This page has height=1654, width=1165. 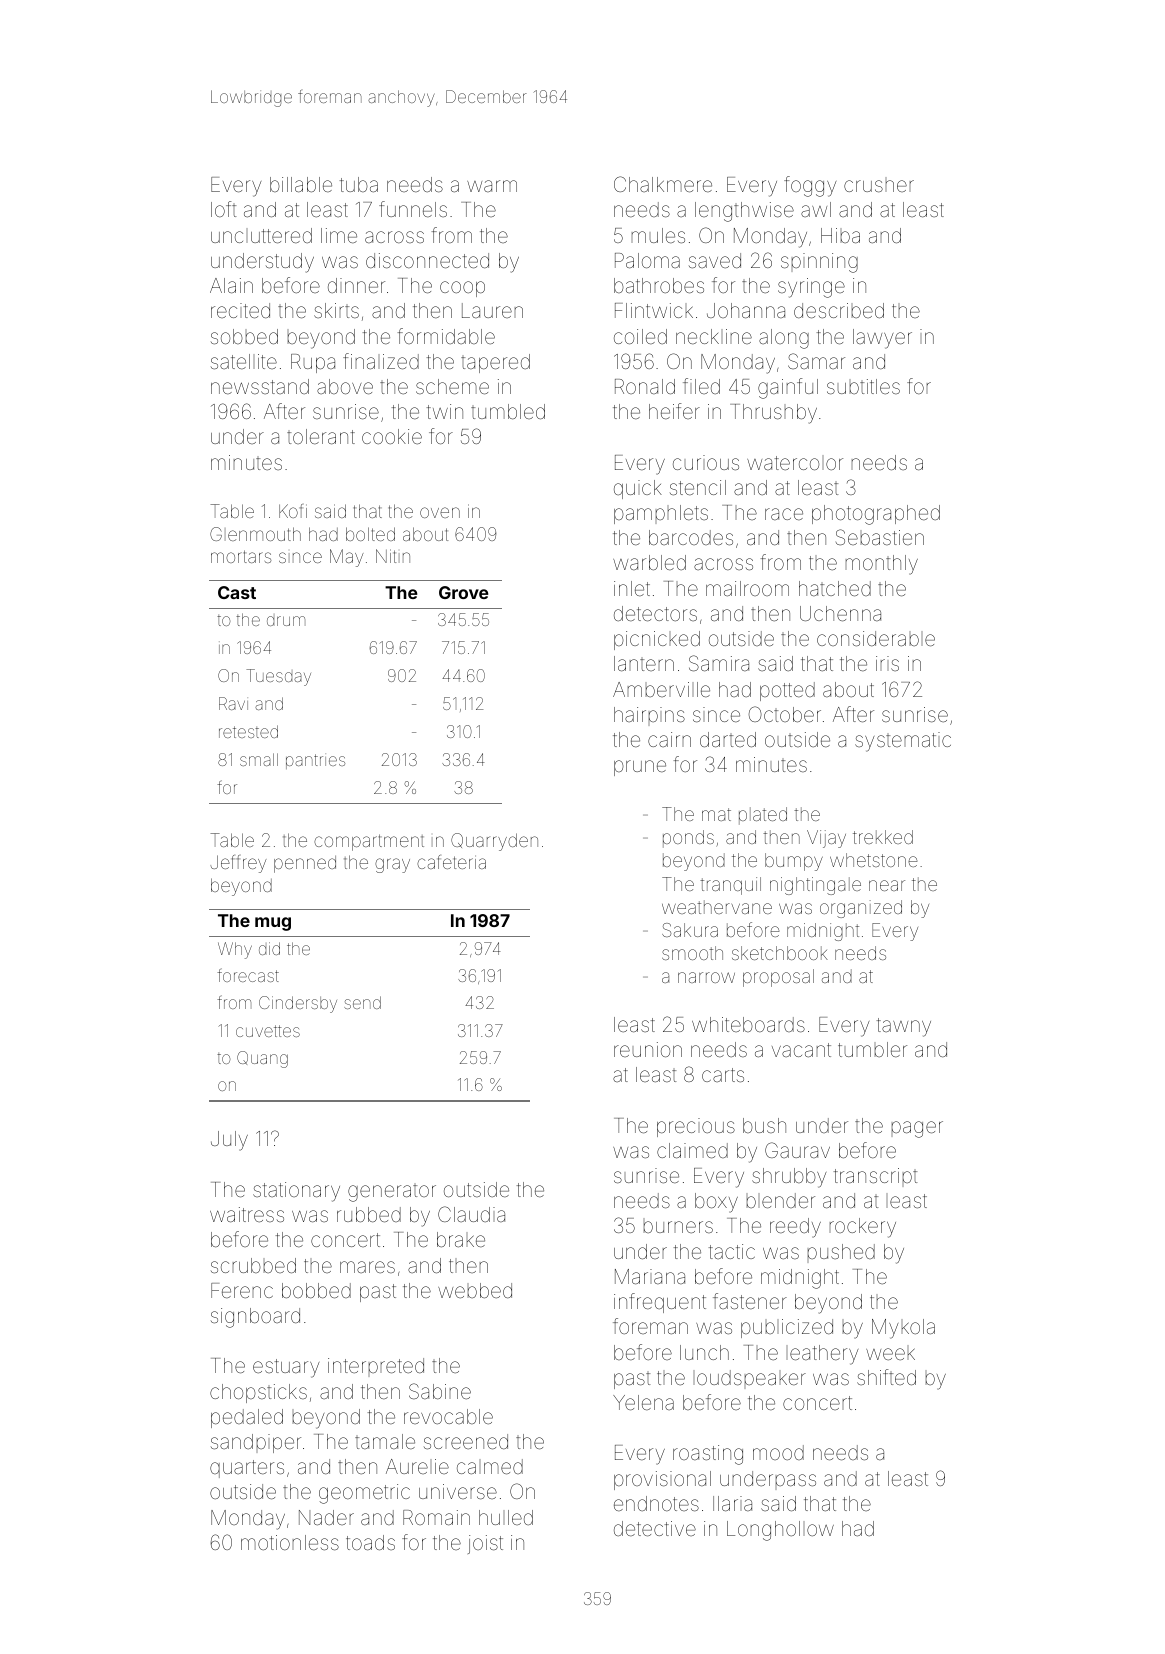 What do you see at coordinates (298, 1004) in the page?
I see `Cindersby` at bounding box center [298, 1004].
